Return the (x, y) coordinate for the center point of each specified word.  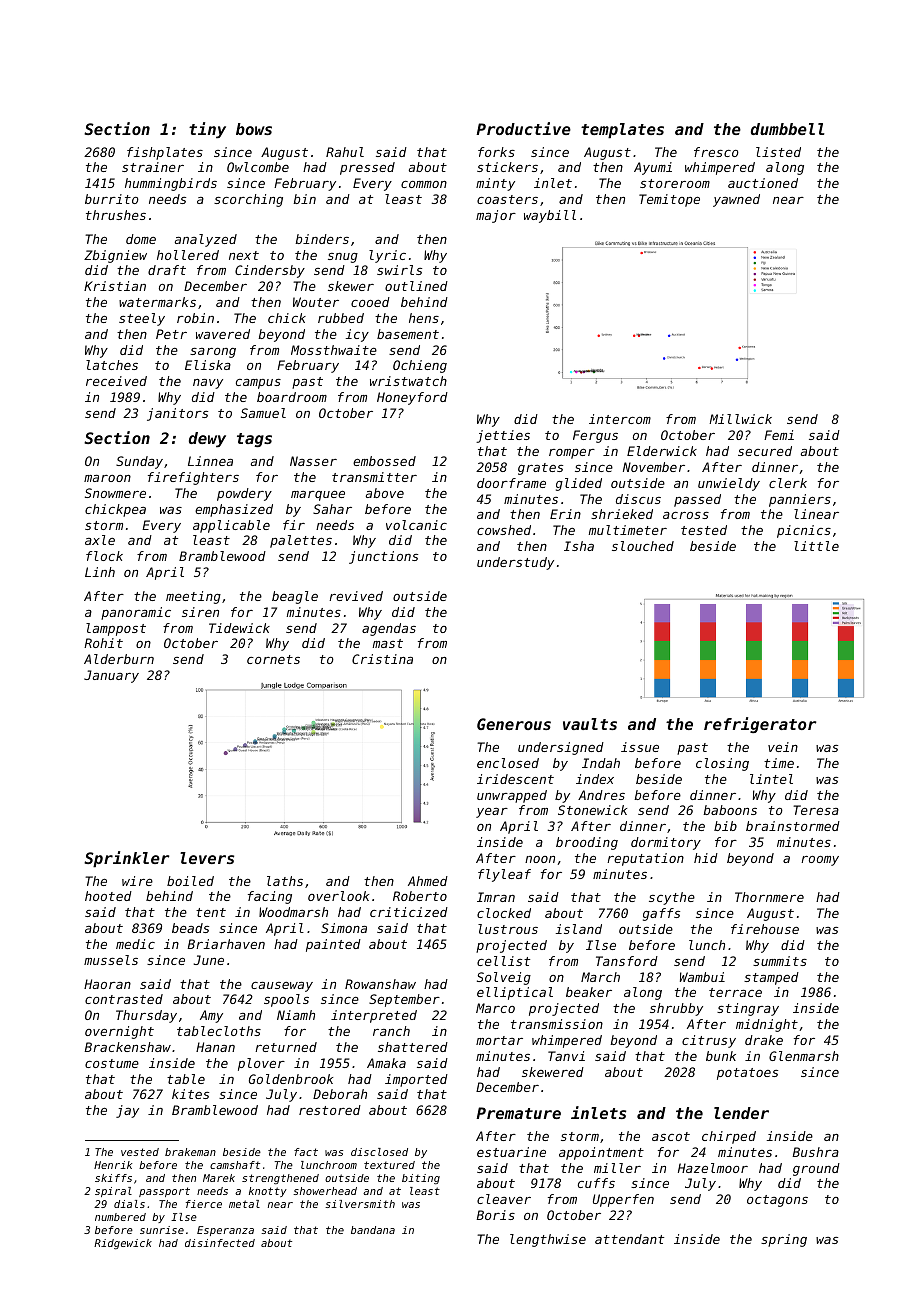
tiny (207, 130)
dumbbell (788, 129)
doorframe (511, 483)
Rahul (345, 152)
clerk (788, 483)
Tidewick (239, 628)
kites (190, 1094)
